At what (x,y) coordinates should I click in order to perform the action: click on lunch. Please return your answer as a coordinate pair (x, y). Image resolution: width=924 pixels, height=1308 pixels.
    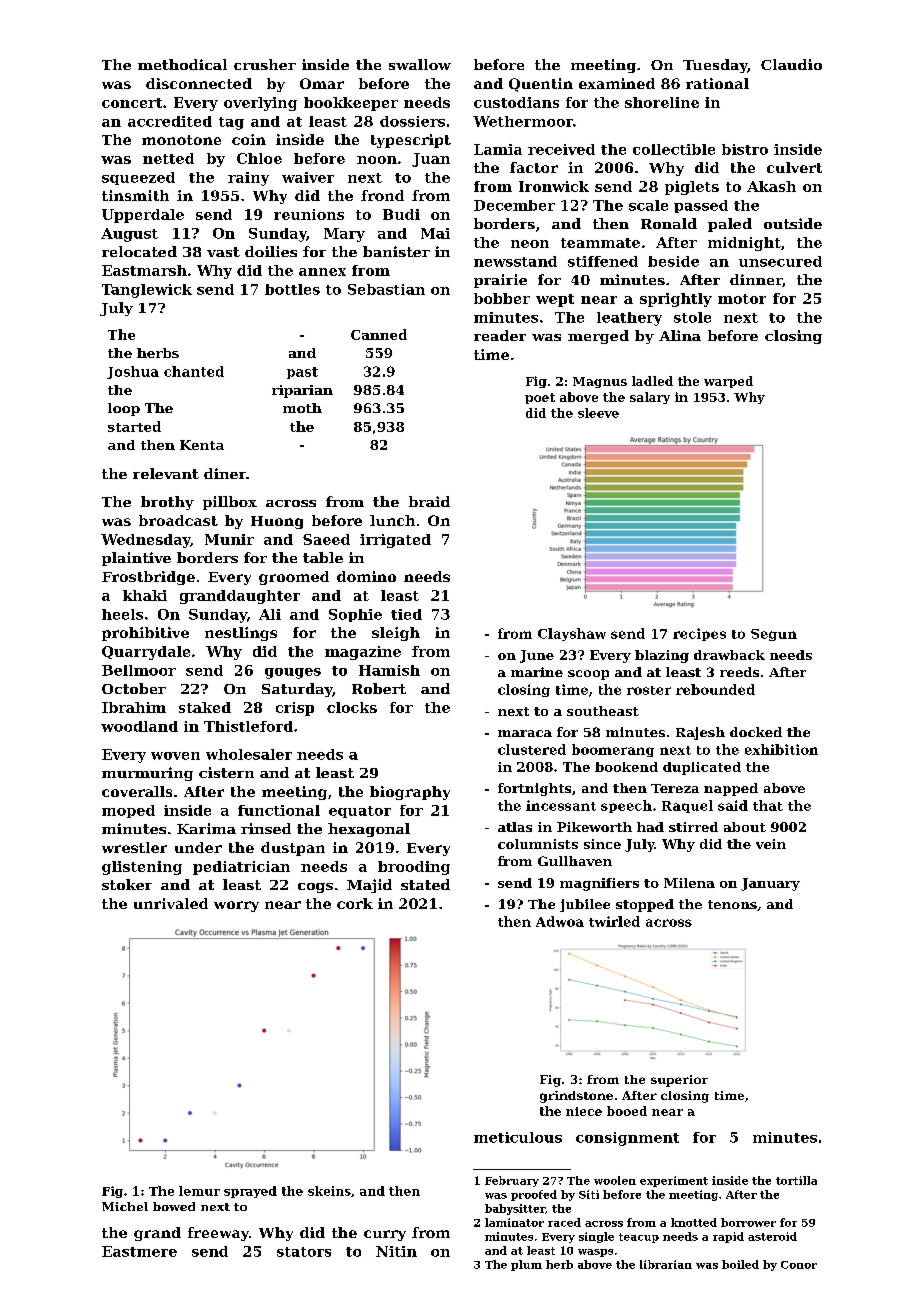
    Looking at the image, I should click on (392, 520).
